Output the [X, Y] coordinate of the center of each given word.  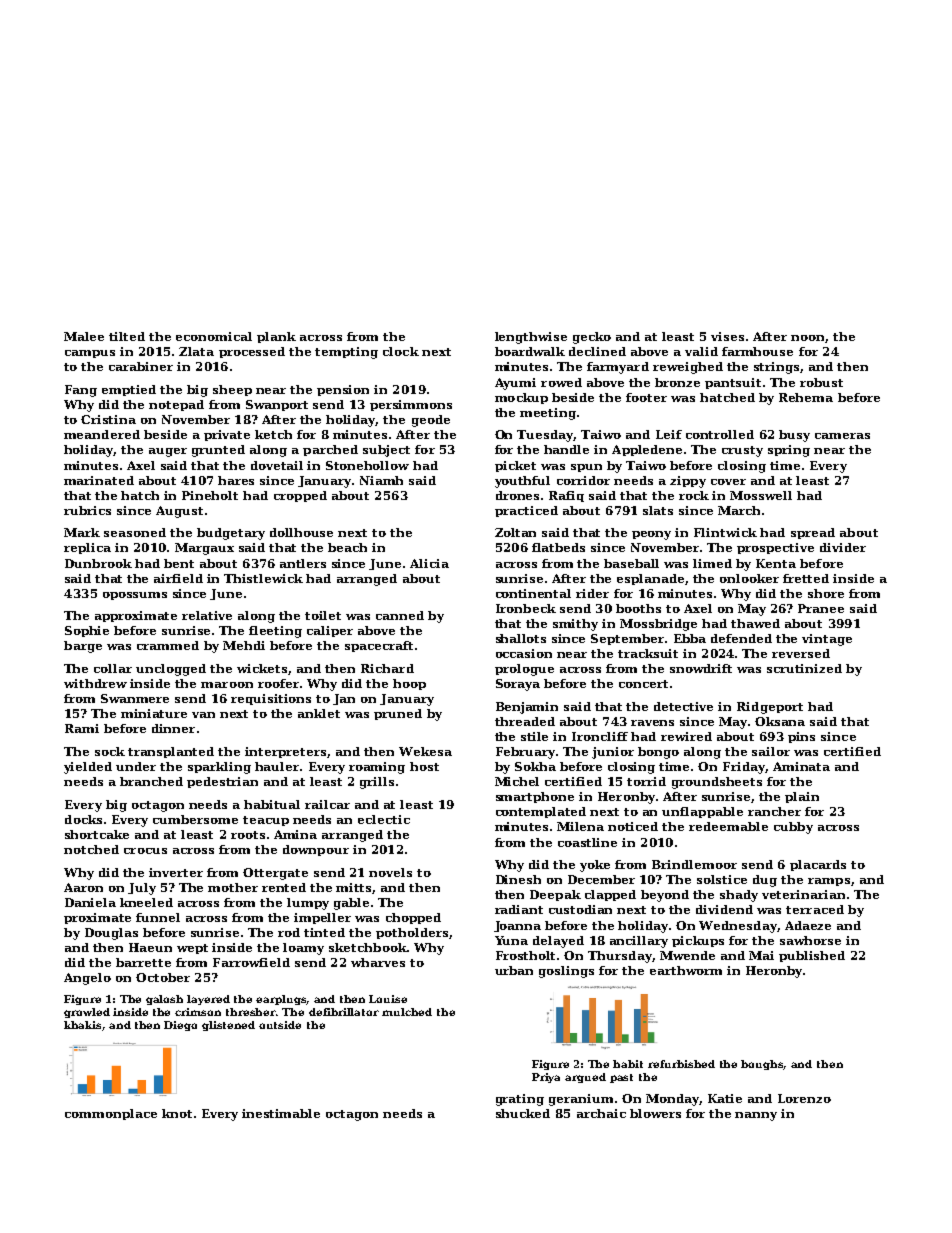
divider [843, 547]
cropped [300, 496]
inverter [176, 872]
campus [90, 354]
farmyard [618, 368]
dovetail [277, 465]
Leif [669, 434]
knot [177, 1113]
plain [802, 797]
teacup [266, 821]
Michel [517, 781]
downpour [316, 850]
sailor [771, 751]
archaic [601, 1113]
